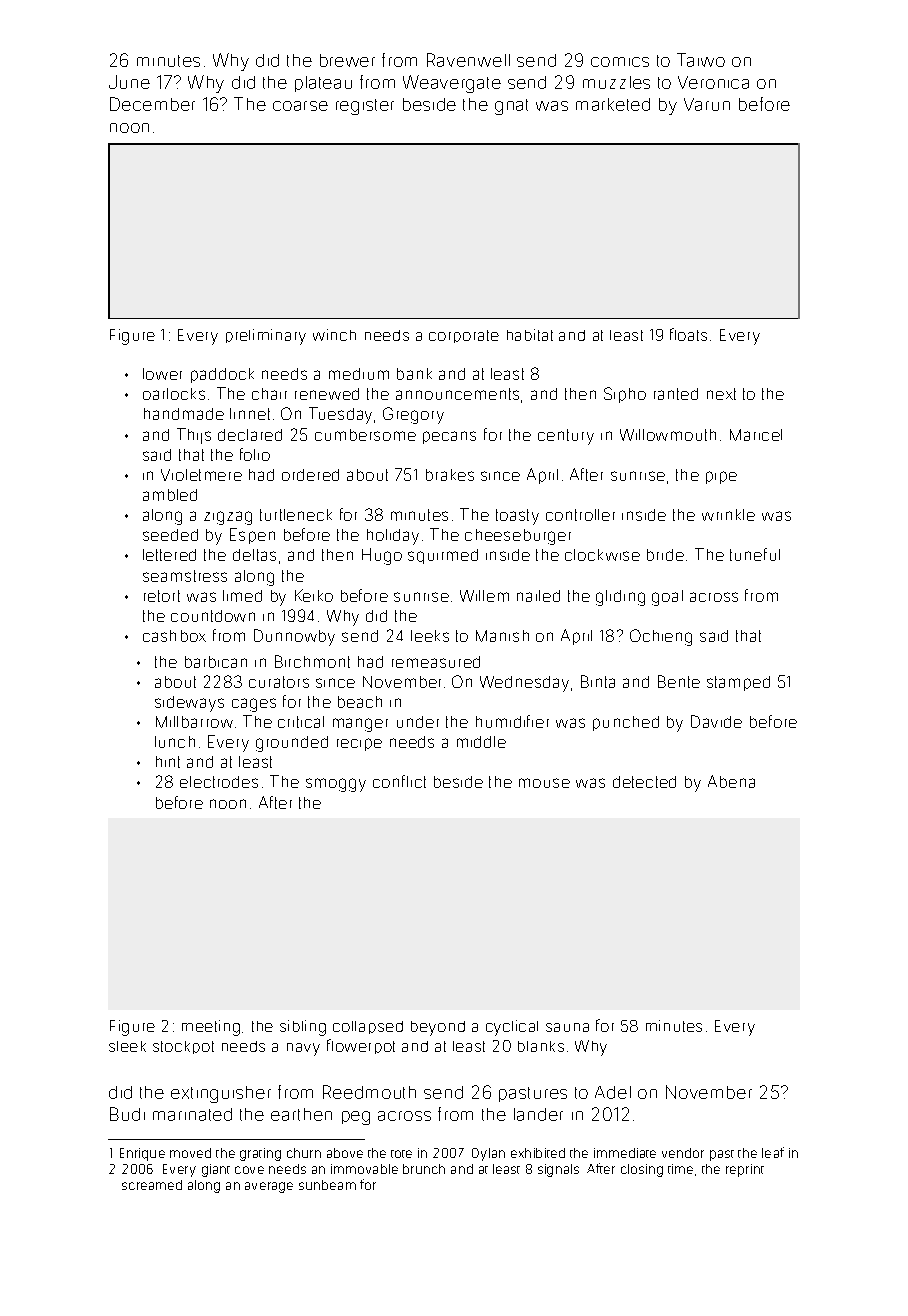  What do you see at coordinates (129, 82) in the screenshot?
I see `June` at bounding box center [129, 82].
